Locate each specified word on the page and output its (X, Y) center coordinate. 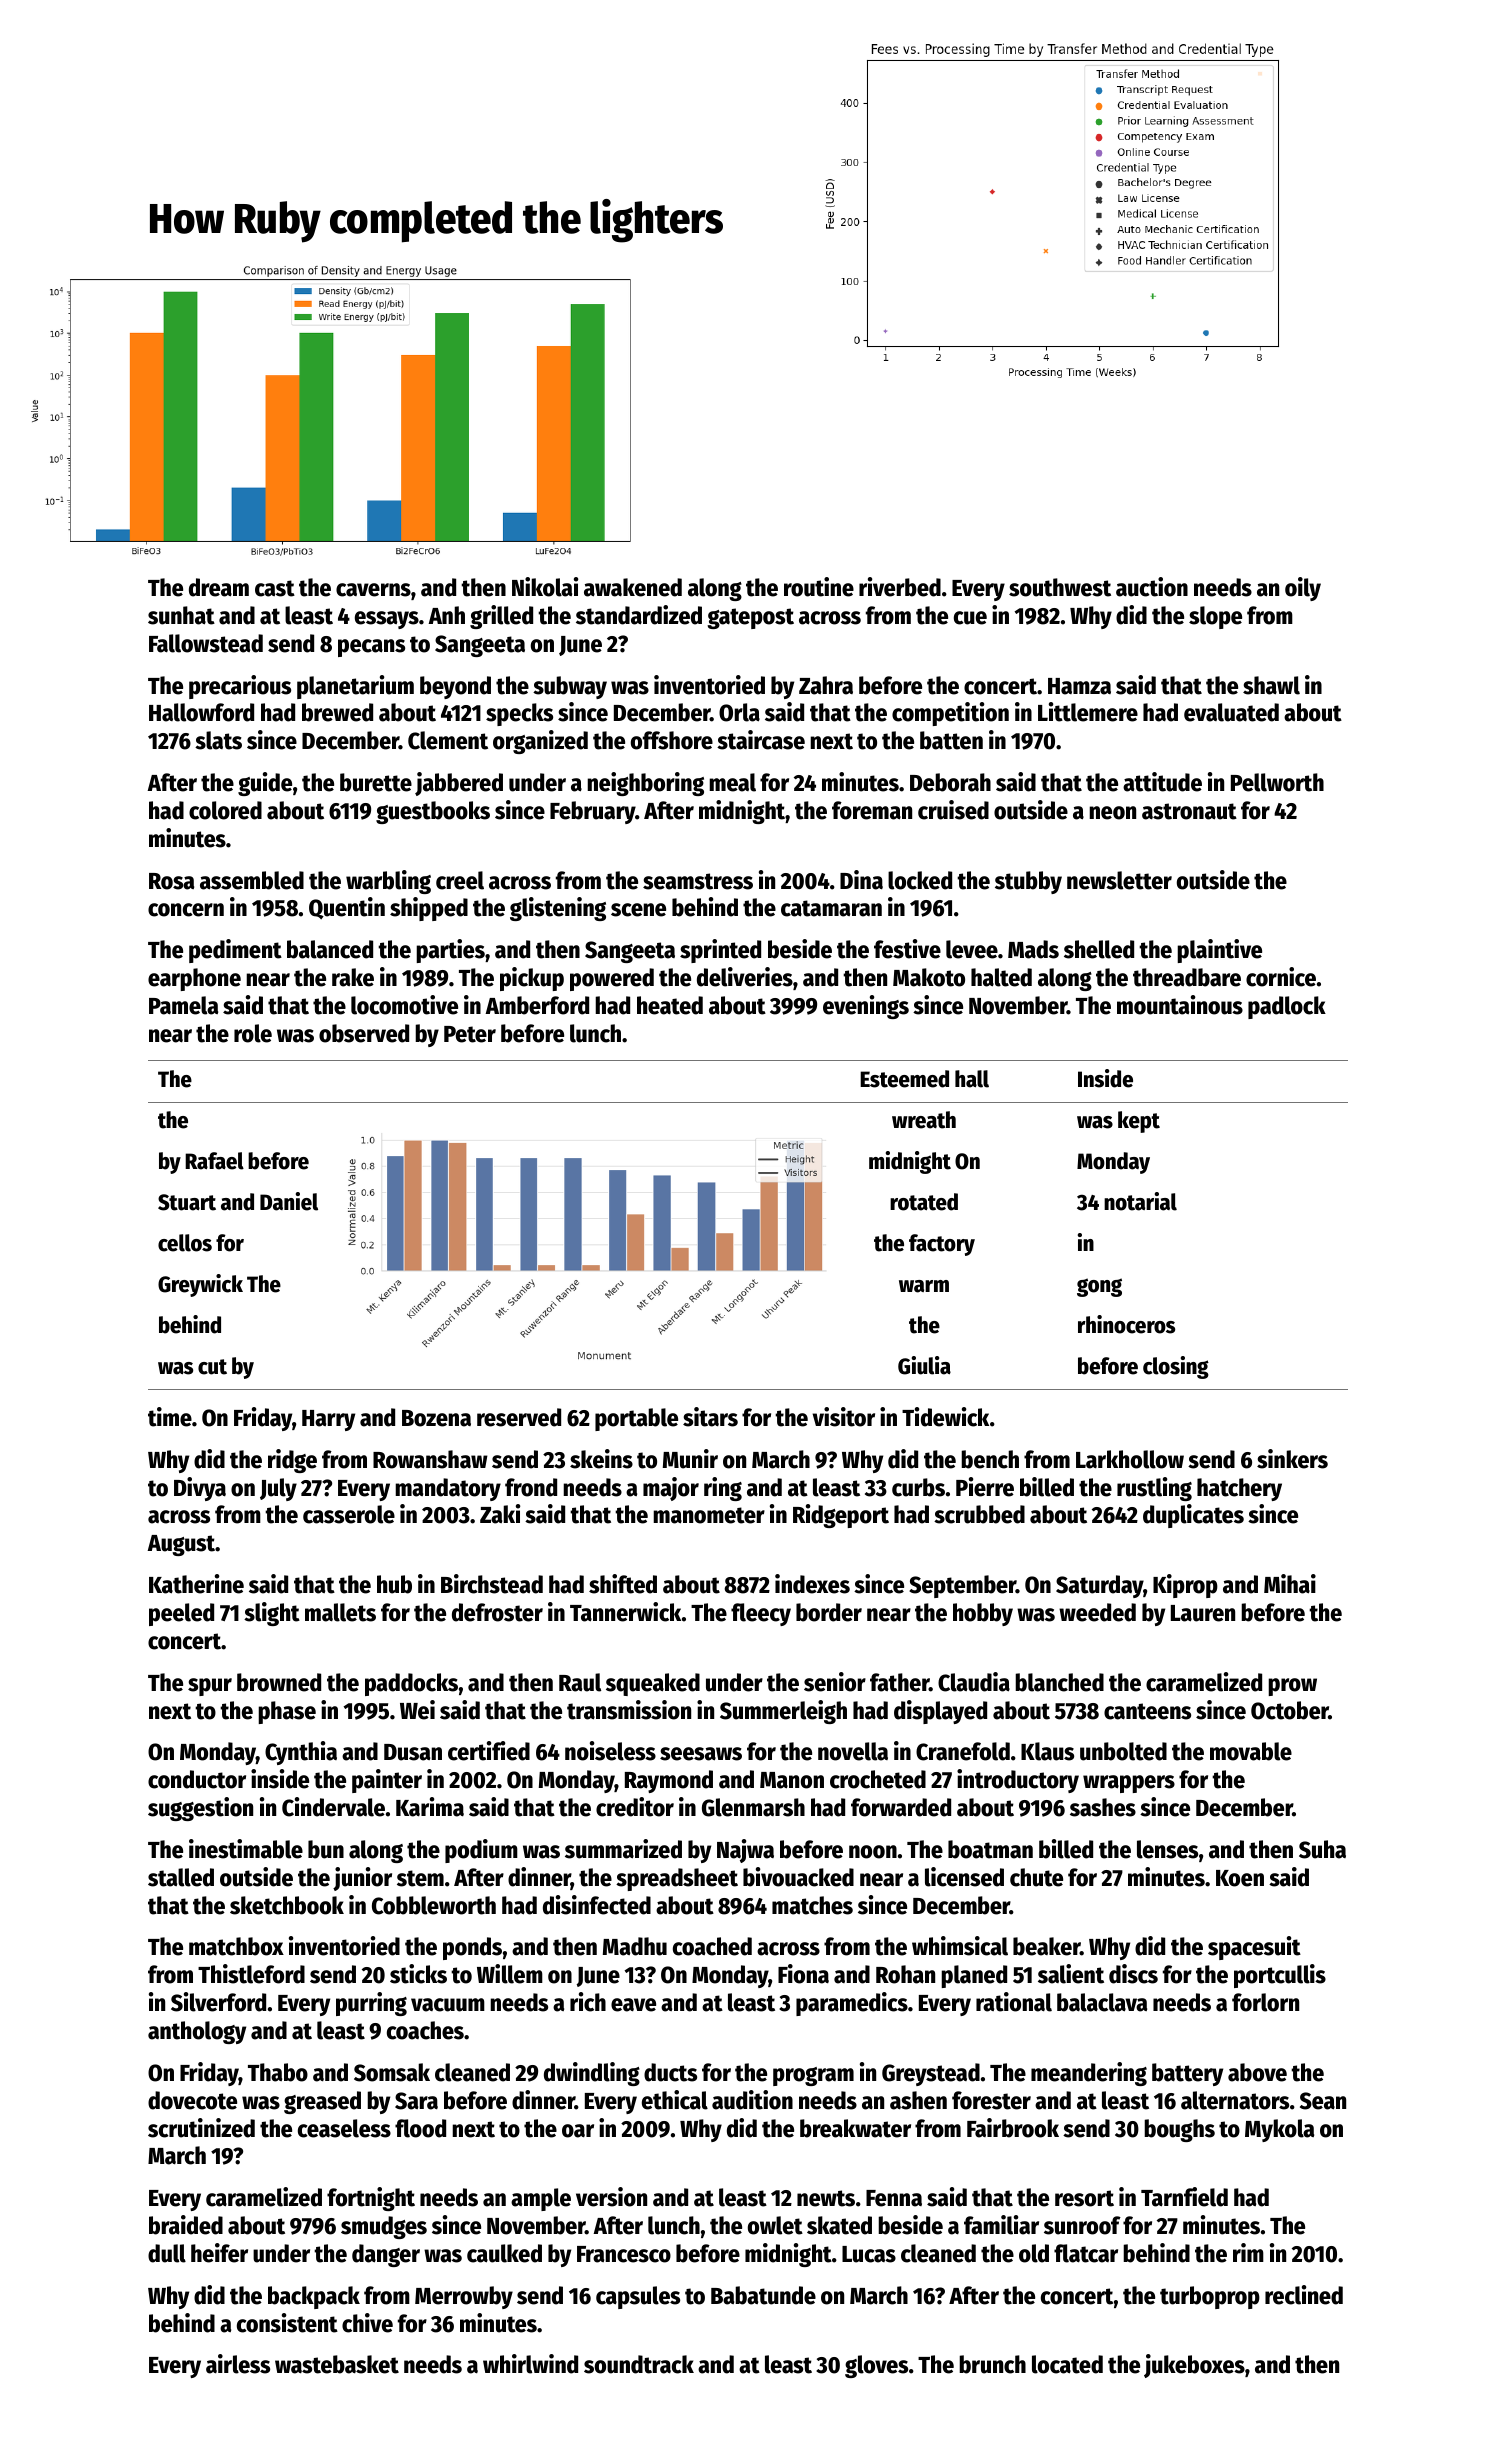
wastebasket (337, 2364)
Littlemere (1088, 712)
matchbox (236, 1946)
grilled (501, 617)
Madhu (635, 1946)
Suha (1322, 1849)
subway (570, 687)
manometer (709, 1515)
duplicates (1193, 1516)
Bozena (436, 1418)
